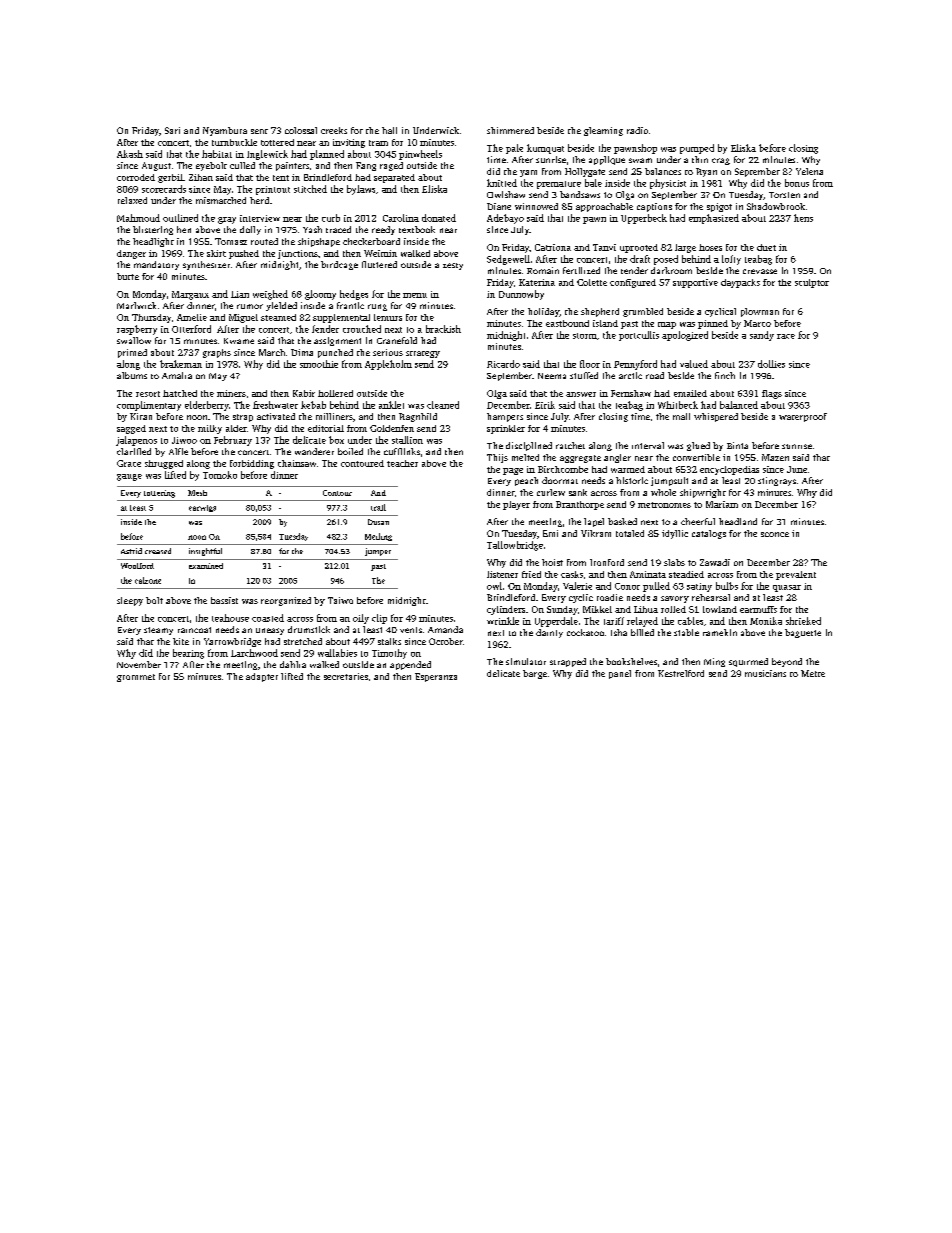 The height and width of the page is (1233, 952). What do you see at coordinates (136, 177) in the page?
I see `corroded` at bounding box center [136, 177].
